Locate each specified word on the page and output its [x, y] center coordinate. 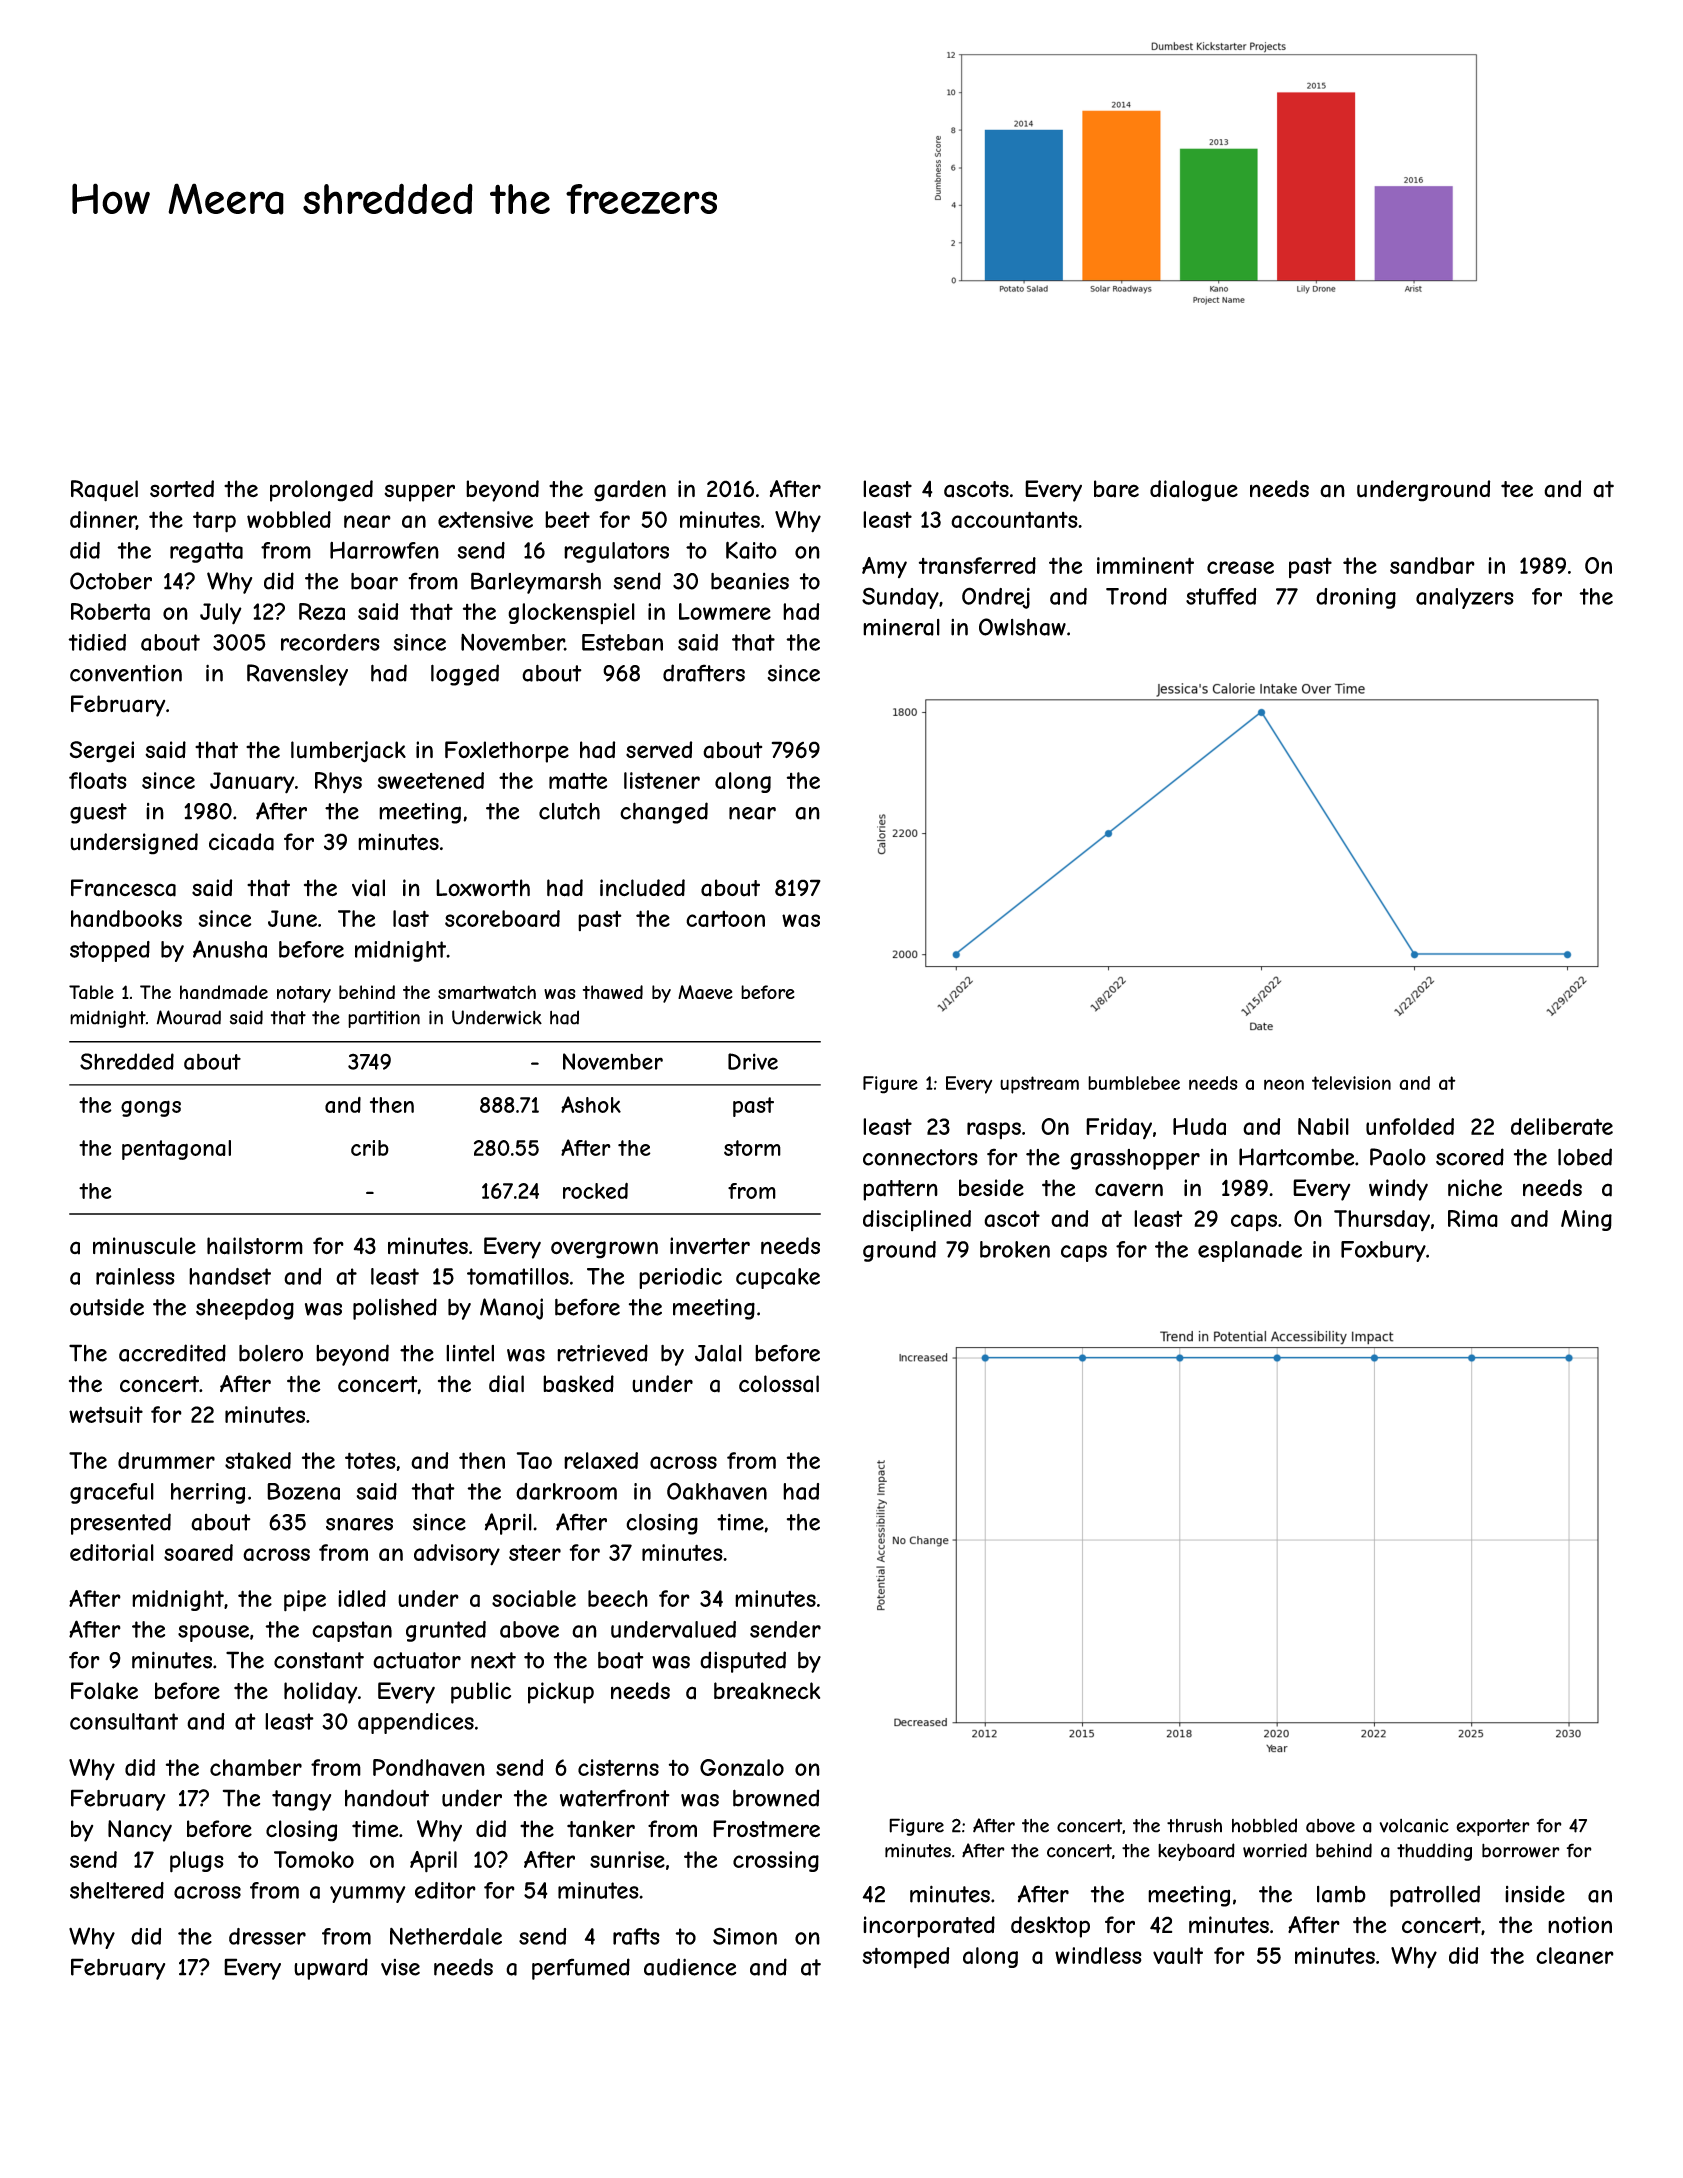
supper [419, 493]
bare [1116, 489]
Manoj [511, 1309]
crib [370, 1148]
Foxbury [1383, 1251]
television [1351, 1083]
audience [690, 1967]
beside [991, 1187]
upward [331, 1969]
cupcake [778, 1278]
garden [630, 491]
